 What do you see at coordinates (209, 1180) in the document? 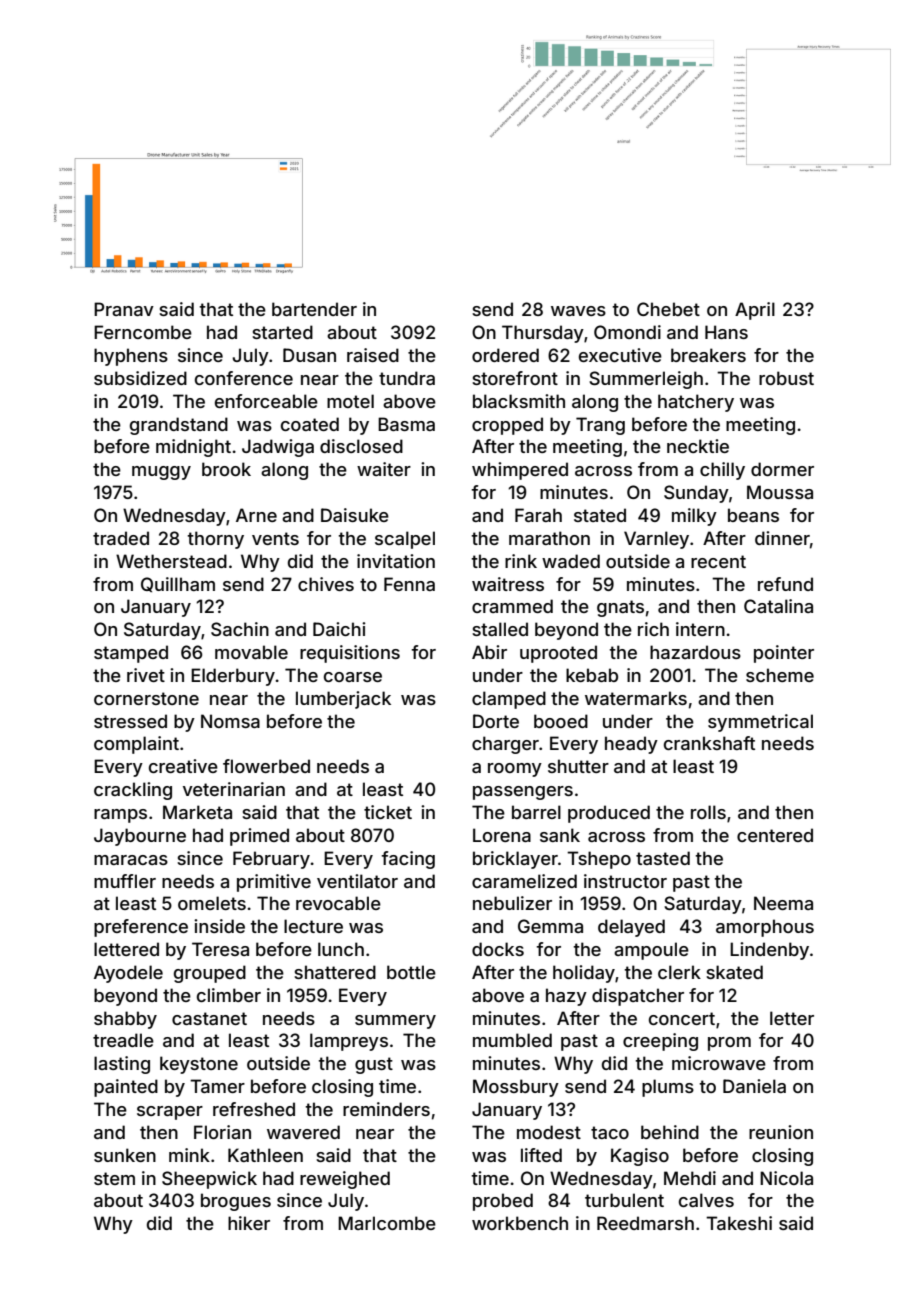
I see `Sheepwick` at bounding box center [209, 1180].
